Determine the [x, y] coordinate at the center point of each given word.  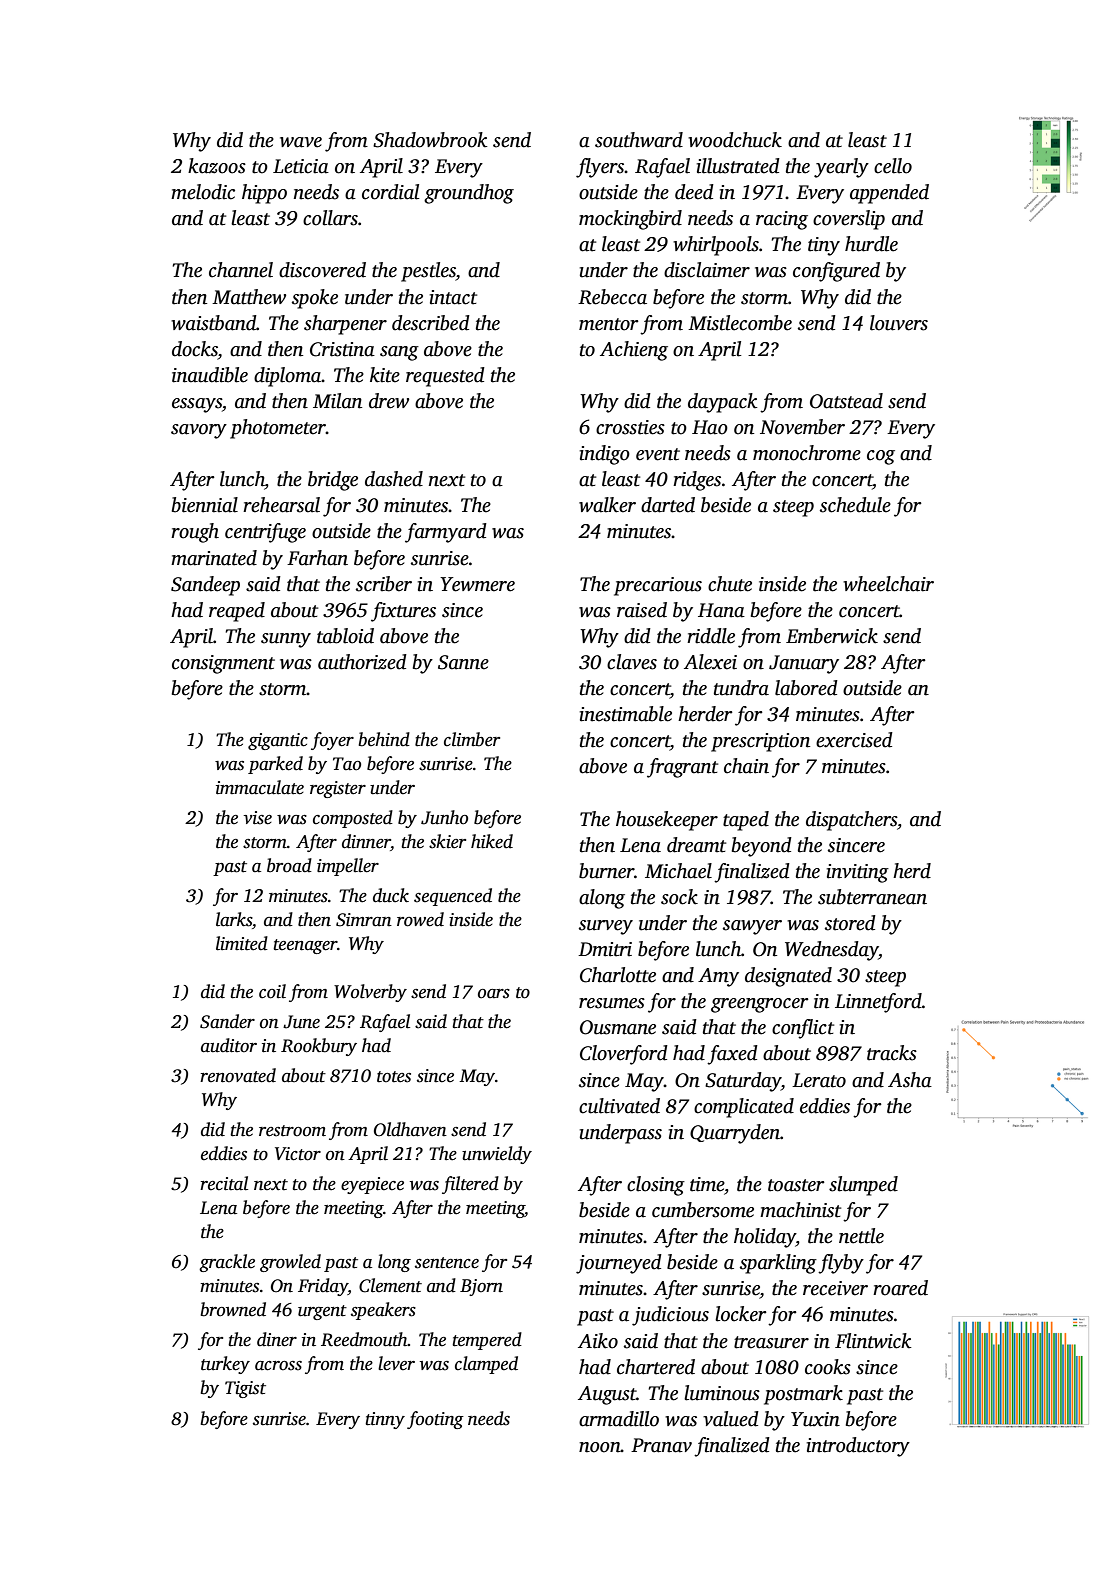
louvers [899, 323]
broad [289, 865]
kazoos [217, 166]
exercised [854, 740]
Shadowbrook [430, 140]
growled [290, 1263]
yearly [841, 168]
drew [389, 401]
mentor [609, 324]
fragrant [682, 768]
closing [656, 1186]
